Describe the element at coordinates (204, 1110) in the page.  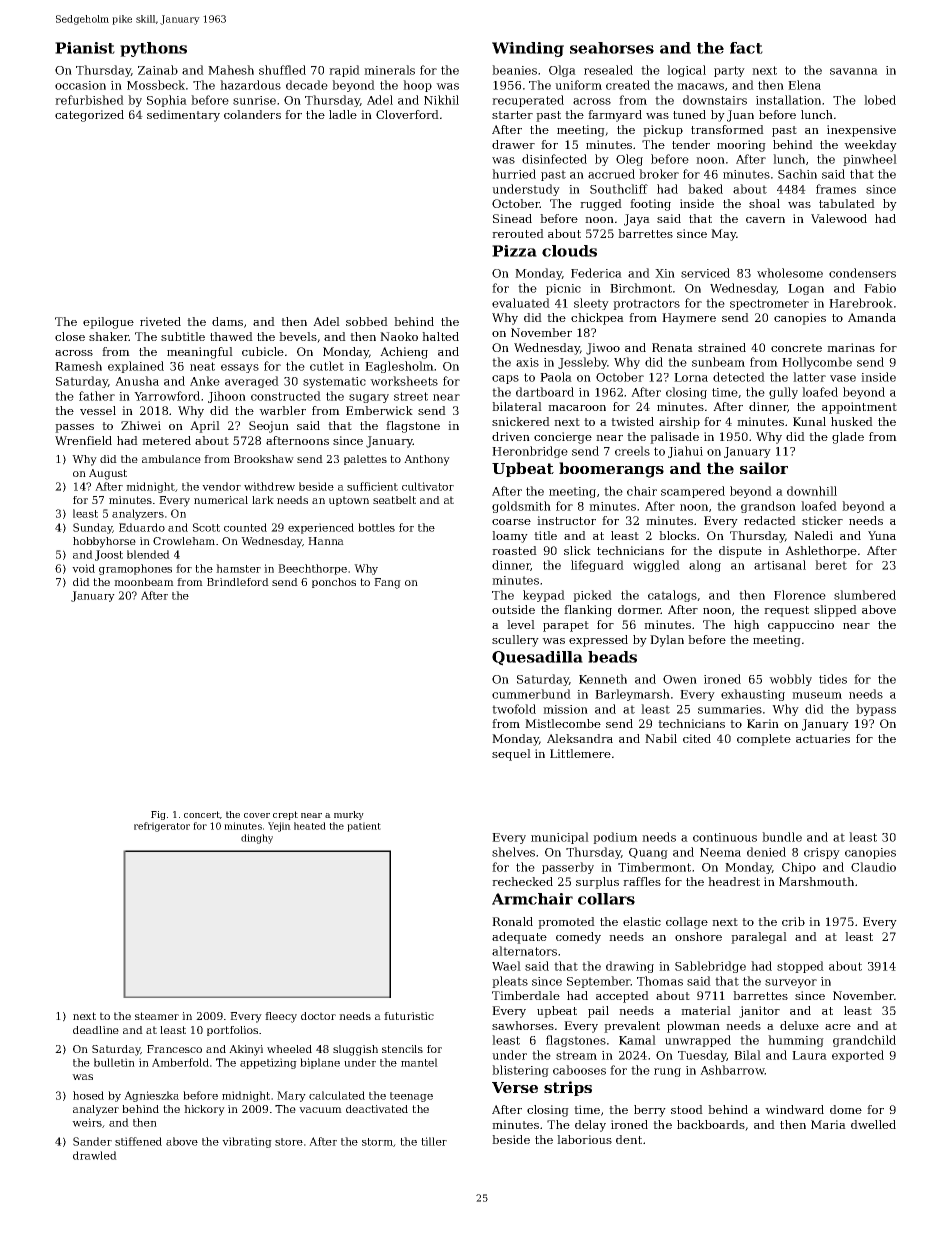
I see `hickory` at that location.
